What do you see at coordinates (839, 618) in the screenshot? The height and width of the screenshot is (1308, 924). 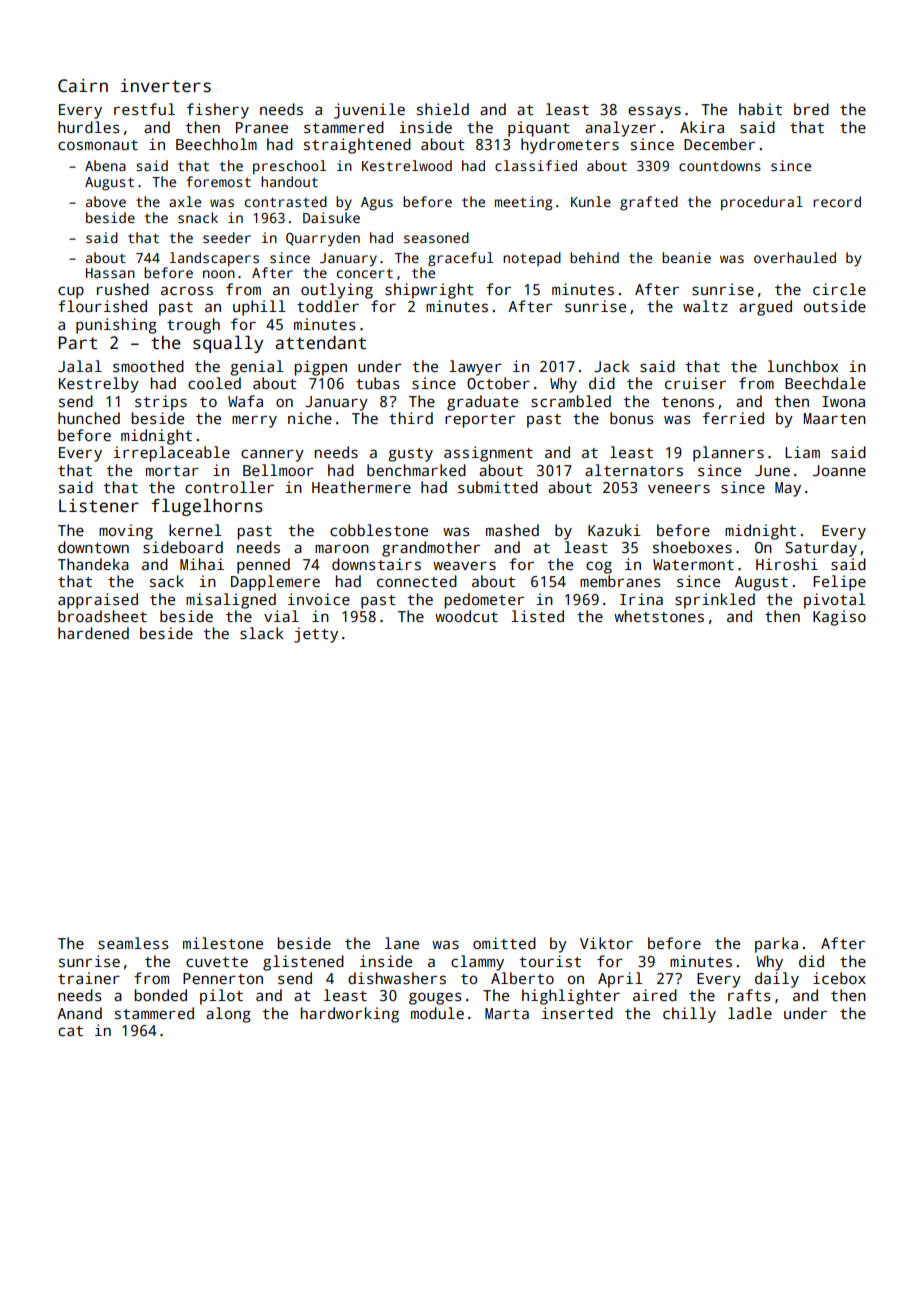 I see `Kagiso` at bounding box center [839, 618].
